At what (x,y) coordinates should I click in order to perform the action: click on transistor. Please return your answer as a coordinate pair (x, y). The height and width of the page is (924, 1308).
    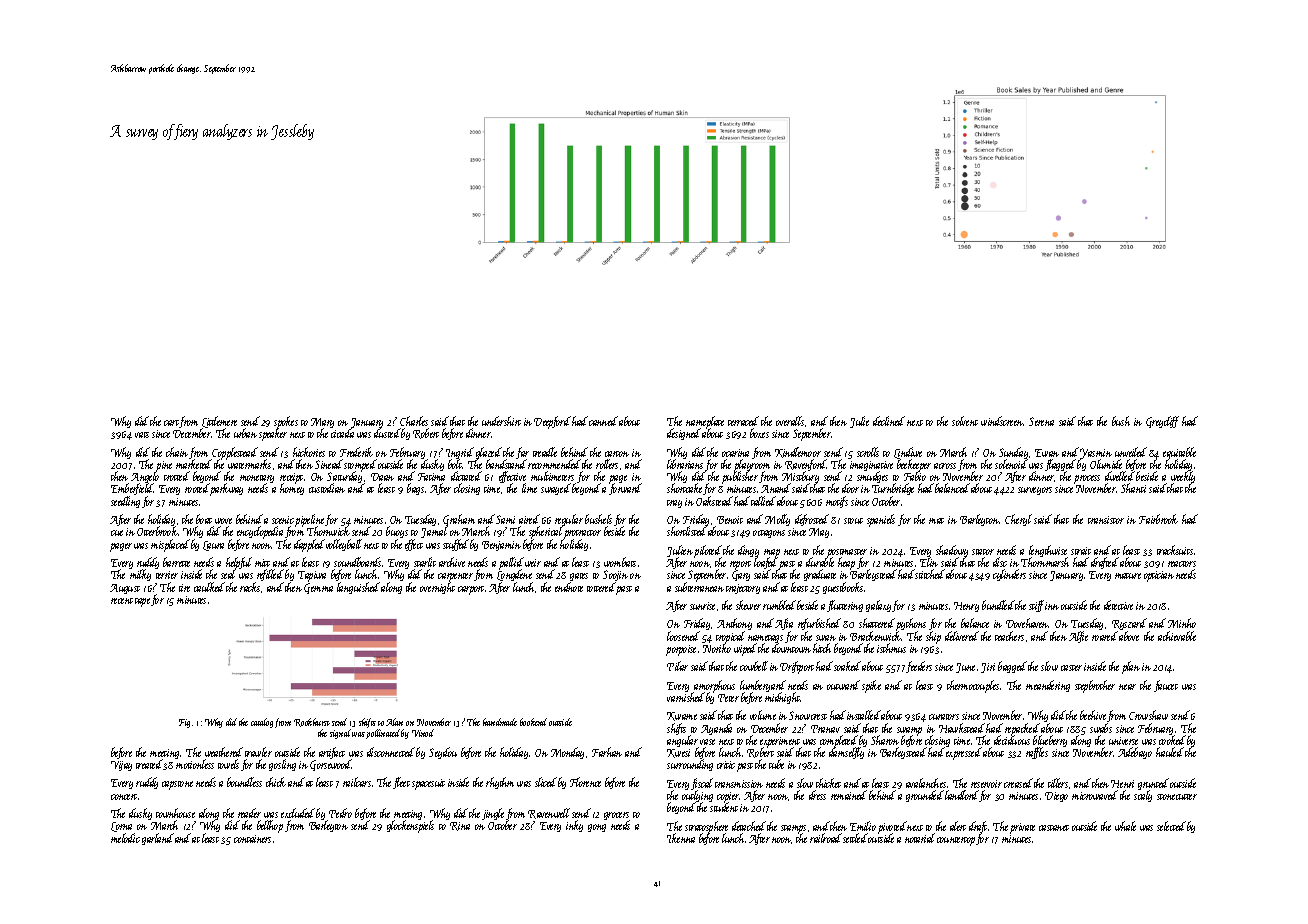
    Looking at the image, I should click on (1106, 520).
